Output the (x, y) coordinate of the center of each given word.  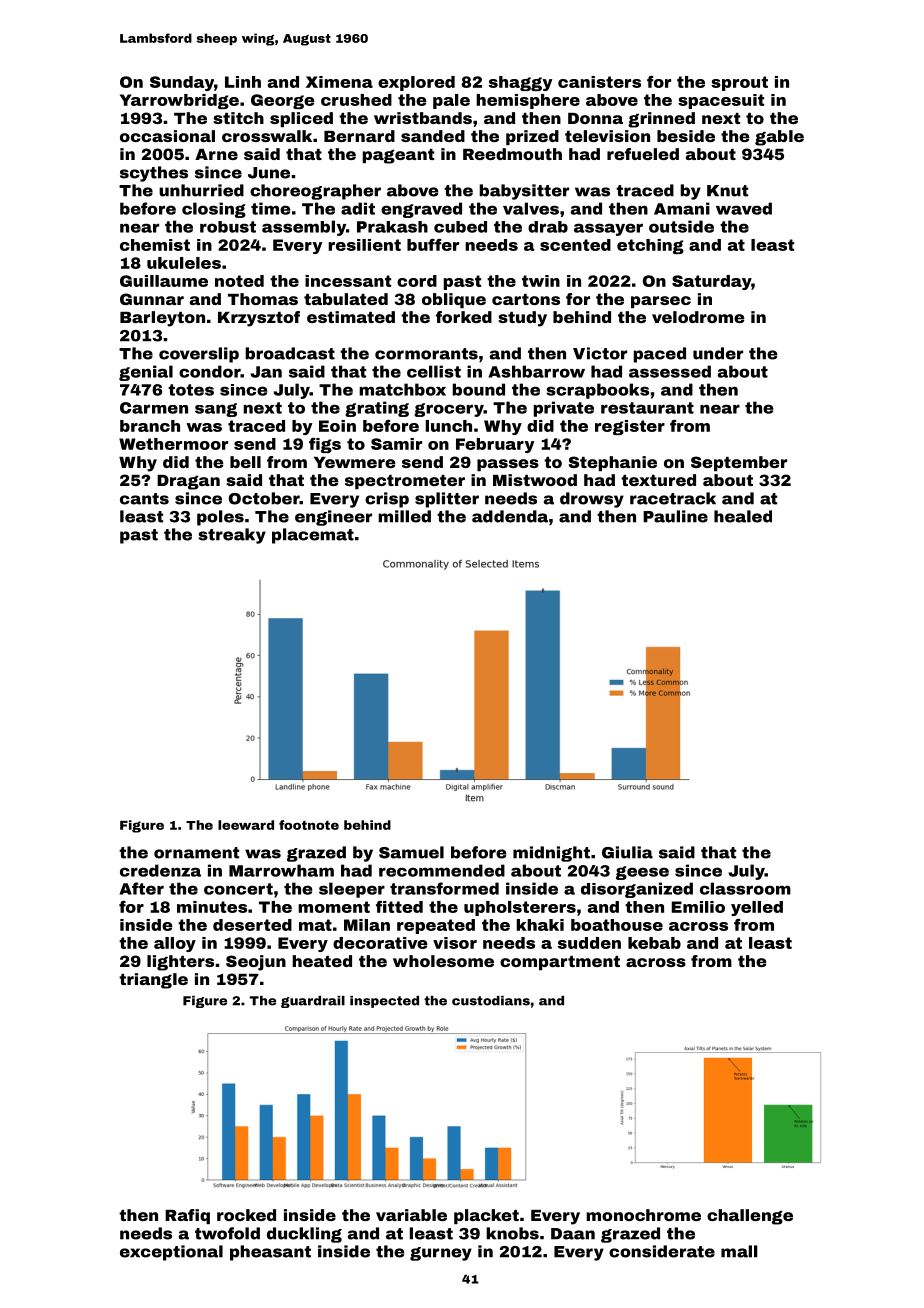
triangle (153, 981)
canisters (599, 82)
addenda (510, 516)
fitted (399, 907)
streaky (232, 536)
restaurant (647, 408)
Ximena (339, 82)
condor (209, 371)
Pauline (675, 516)
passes (508, 465)
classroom (745, 888)
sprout (739, 83)
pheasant (270, 1253)
